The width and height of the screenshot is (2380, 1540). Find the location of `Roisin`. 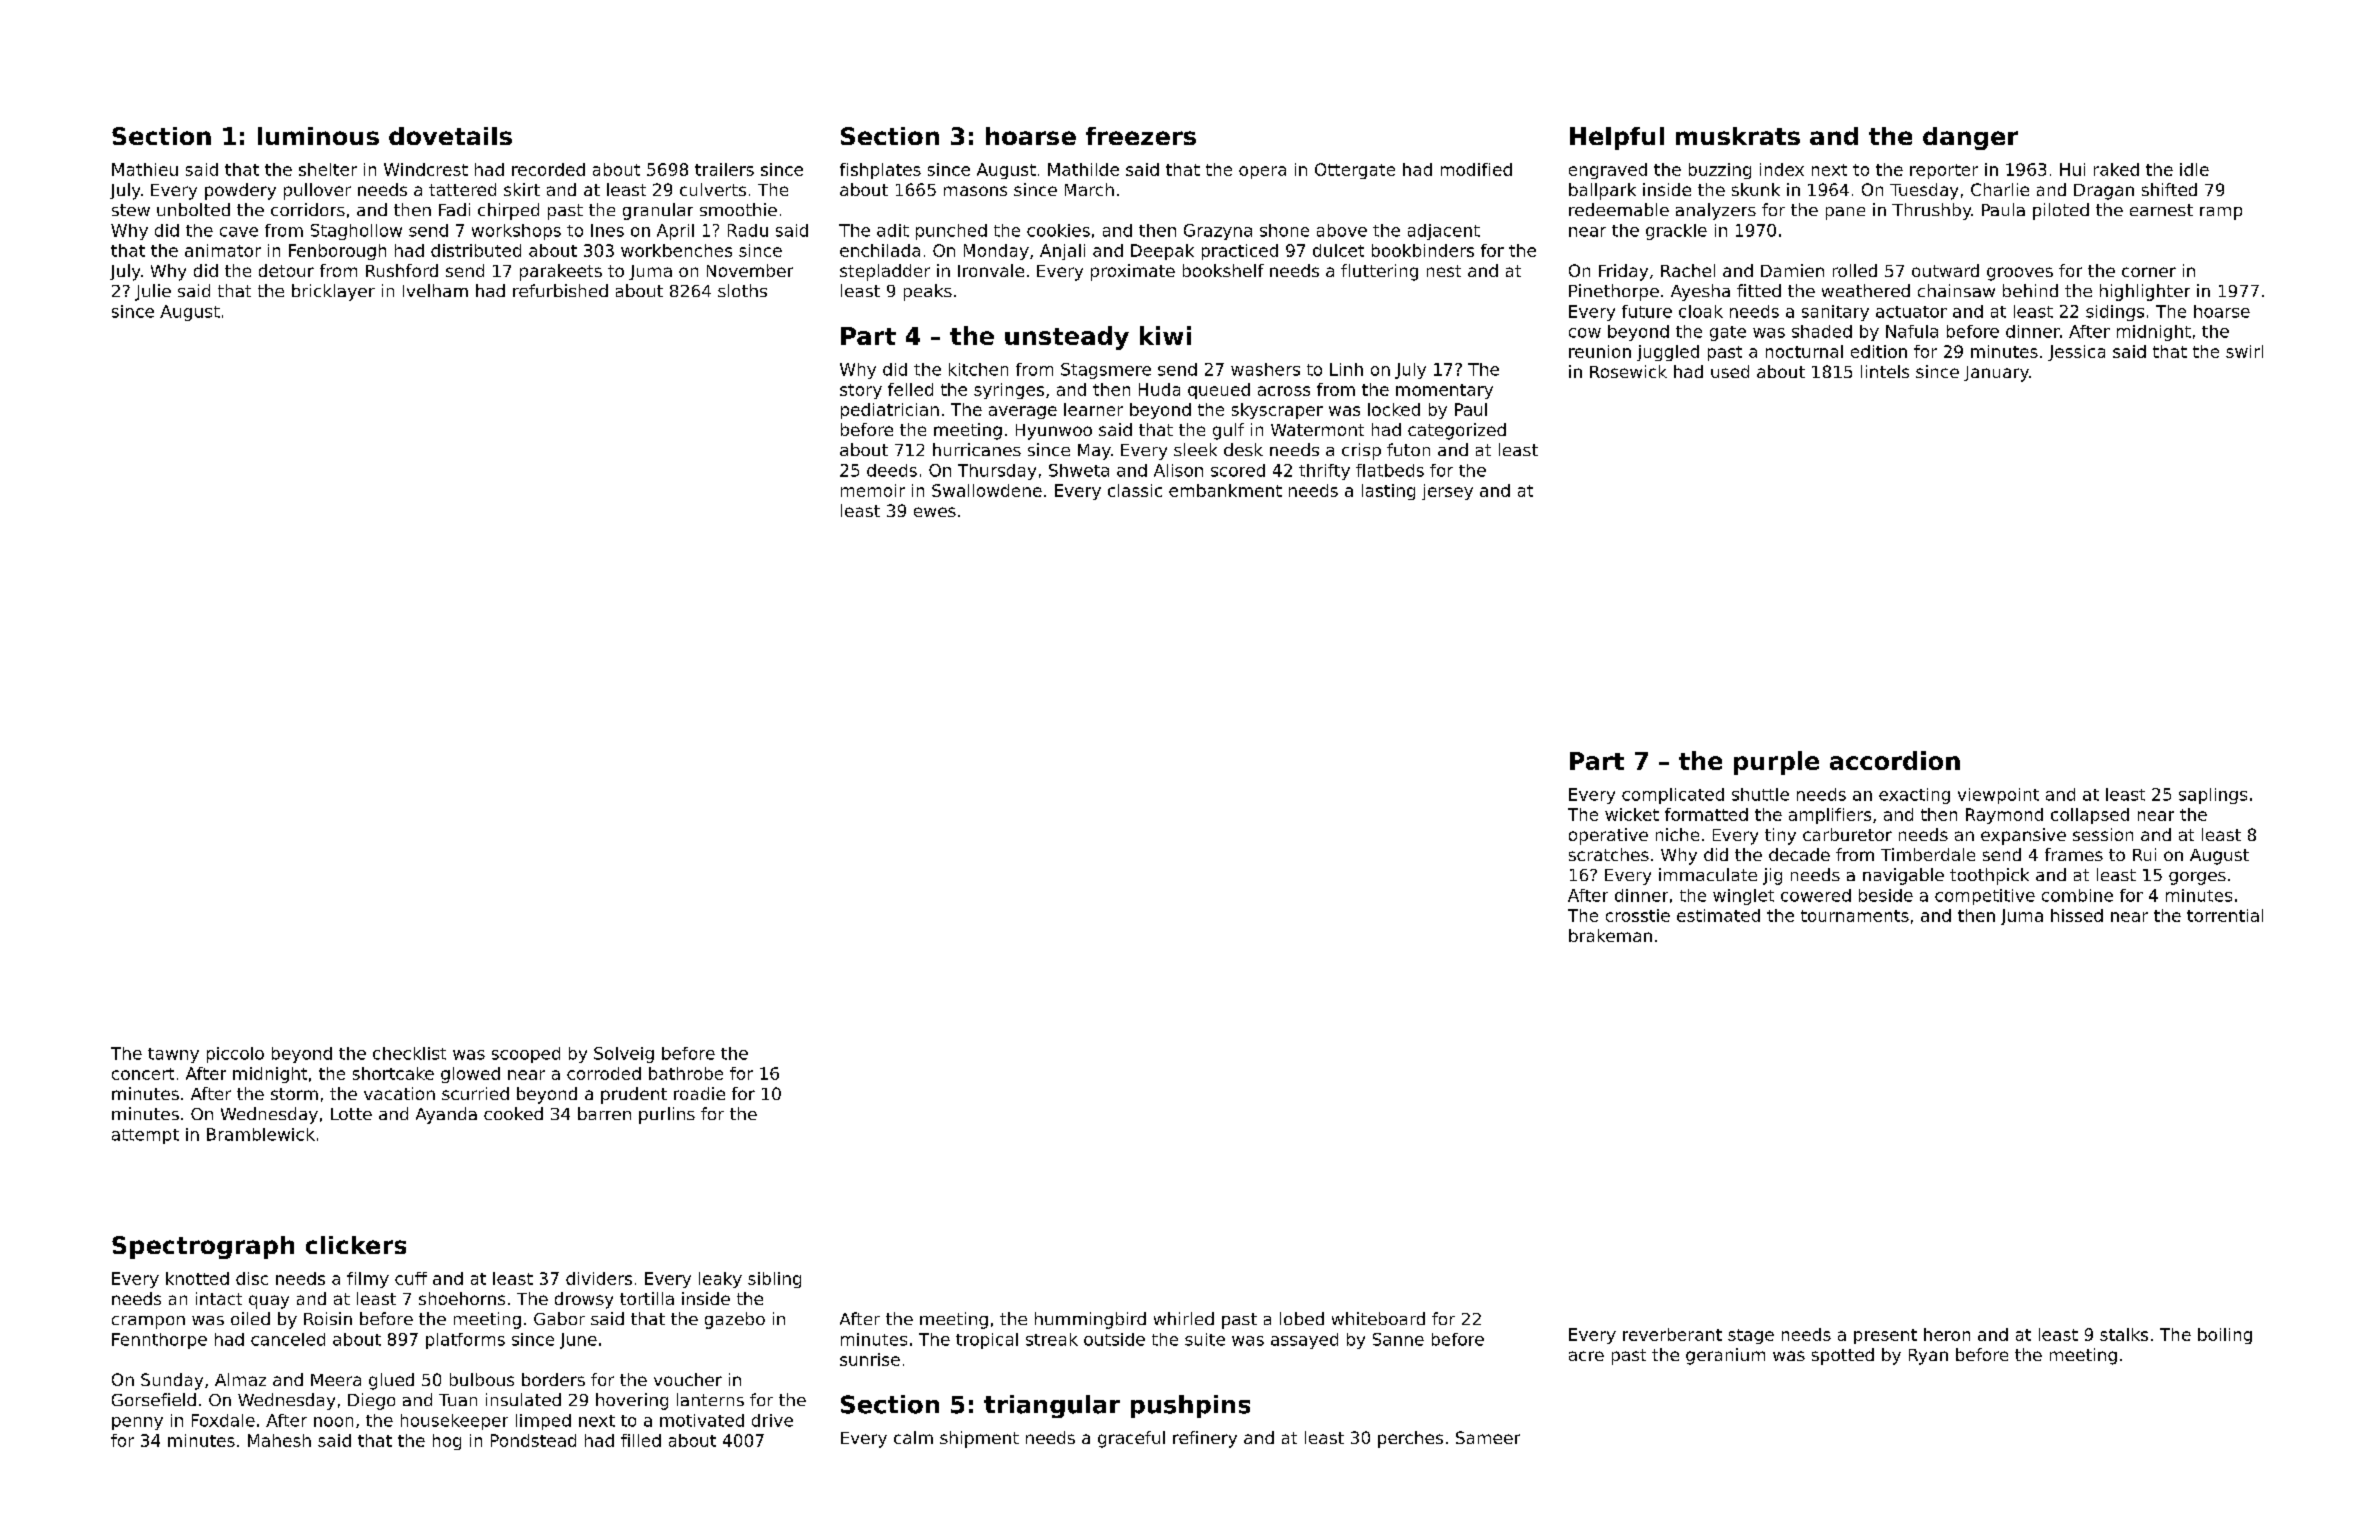

Roisin is located at coordinates (328, 1318).
